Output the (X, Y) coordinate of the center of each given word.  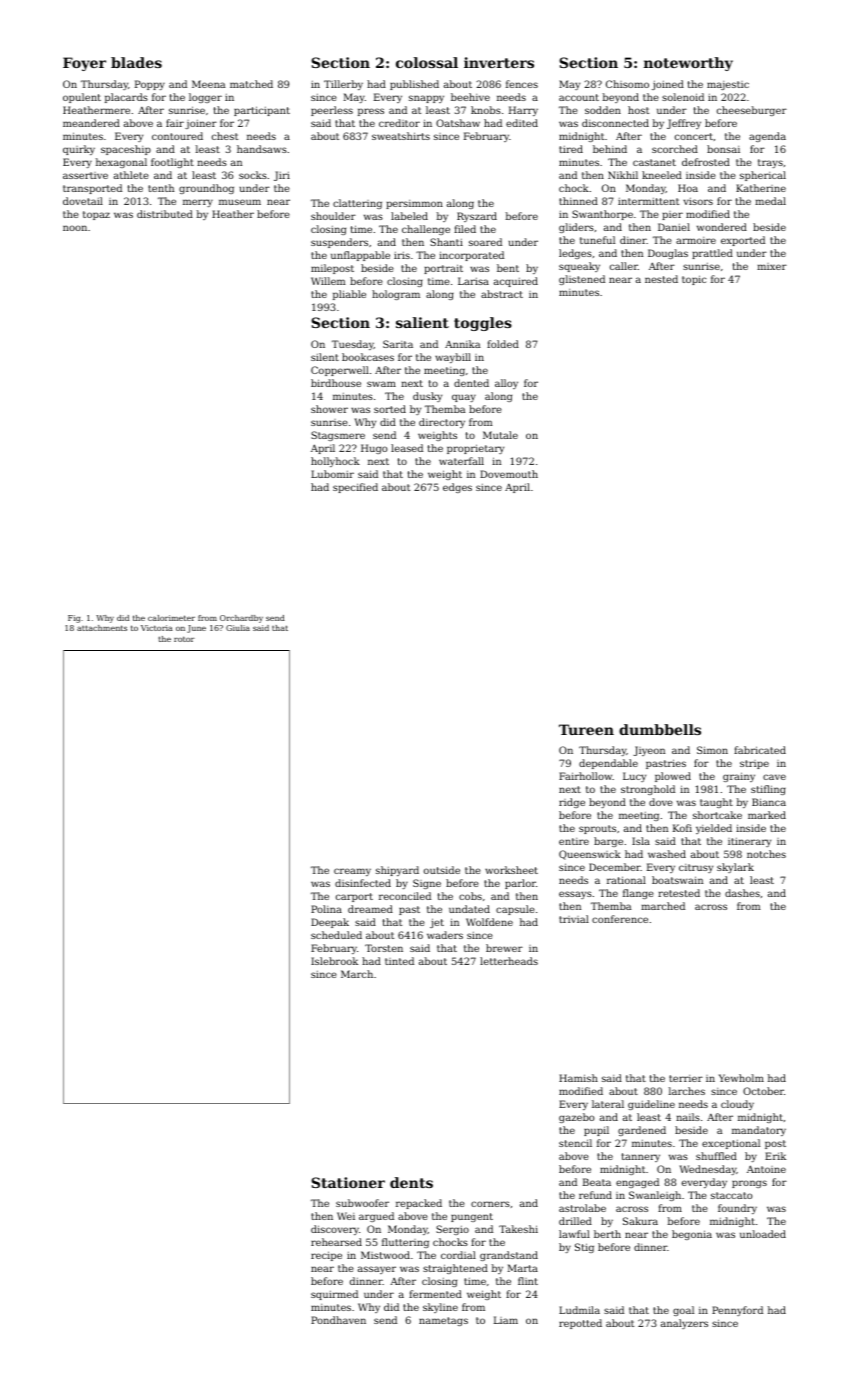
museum (240, 202)
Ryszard (477, 217)
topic (694, 280)
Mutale (500, 435)
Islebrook (334, 961)
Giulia (238, 628)
